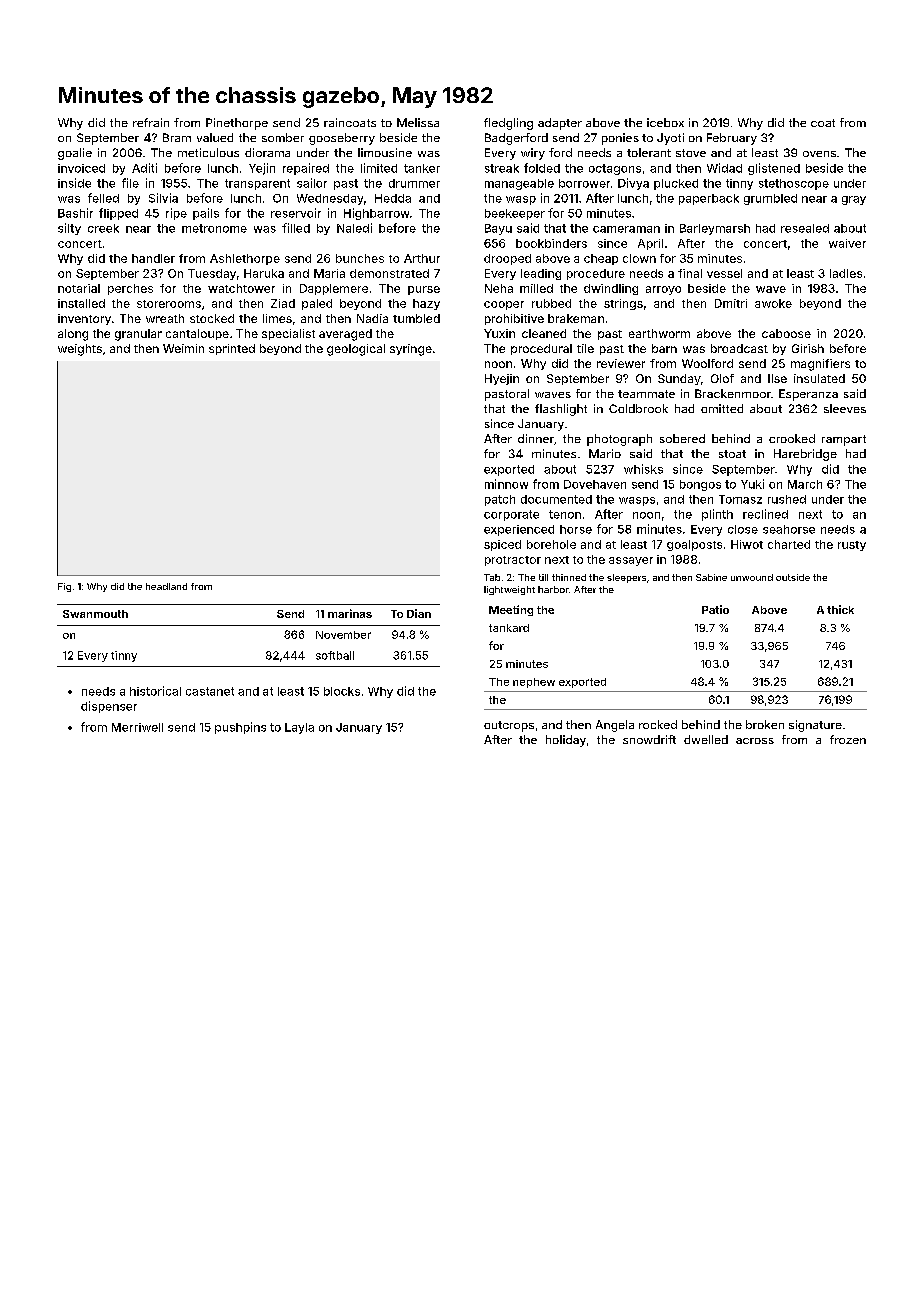 Image resolution: width=924 pixels, height=1308 pixels. What do you see at coordinates (511, 515) in the page?
I see `corporate` at bounding box center [511, 515].
